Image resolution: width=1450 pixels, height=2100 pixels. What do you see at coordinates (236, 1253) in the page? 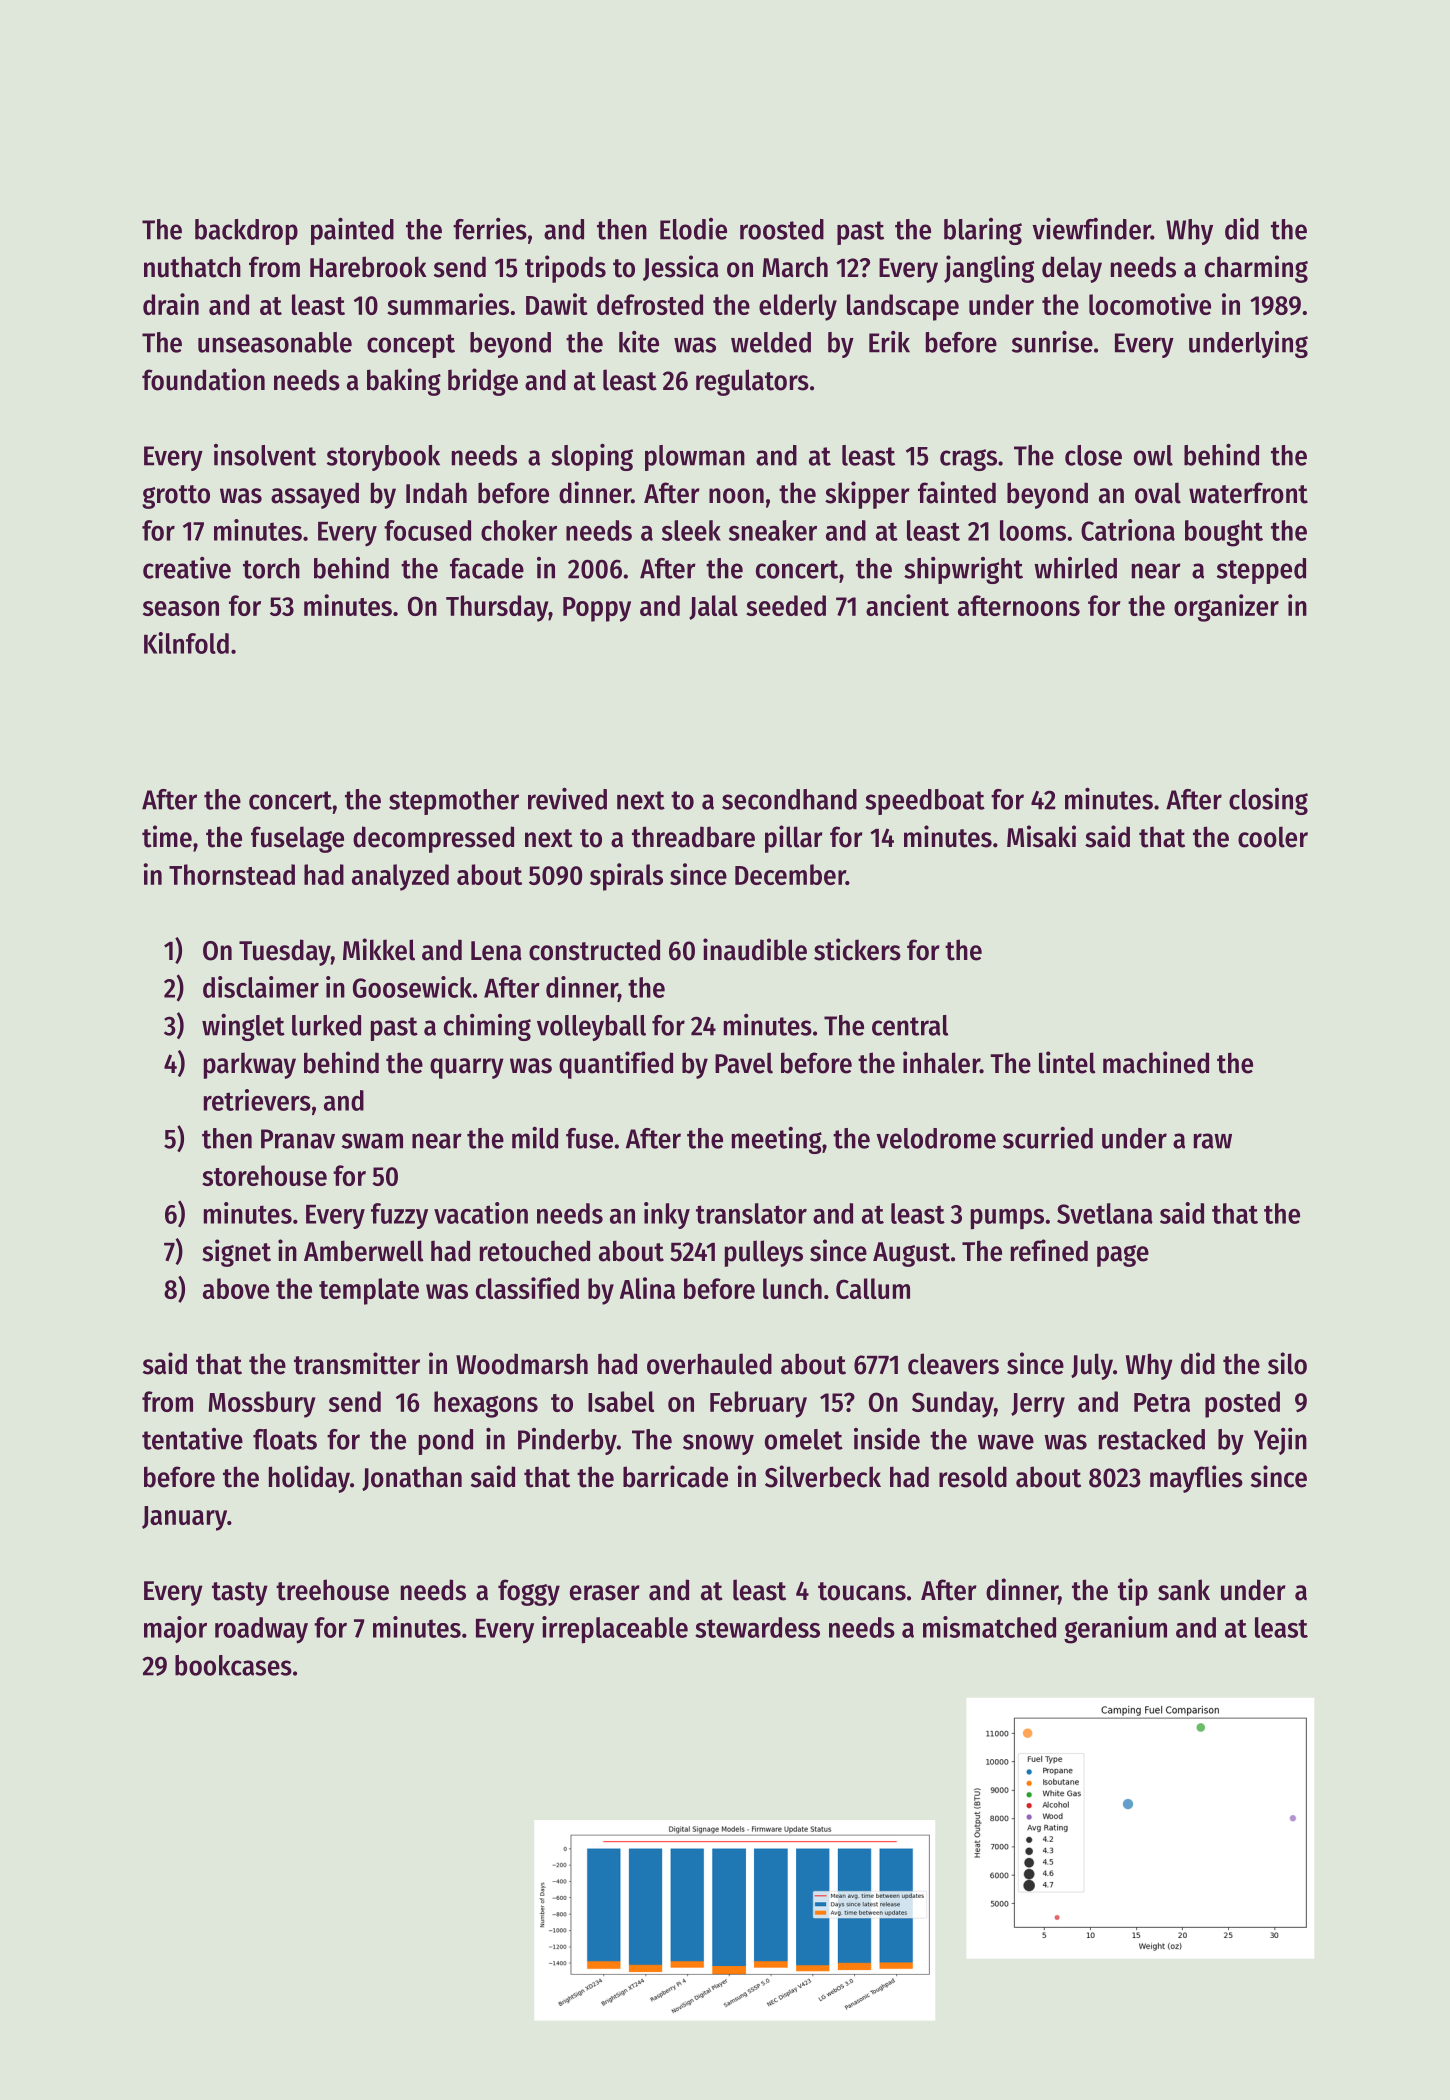
I see `signet` at bounding box center [236, 1253].
